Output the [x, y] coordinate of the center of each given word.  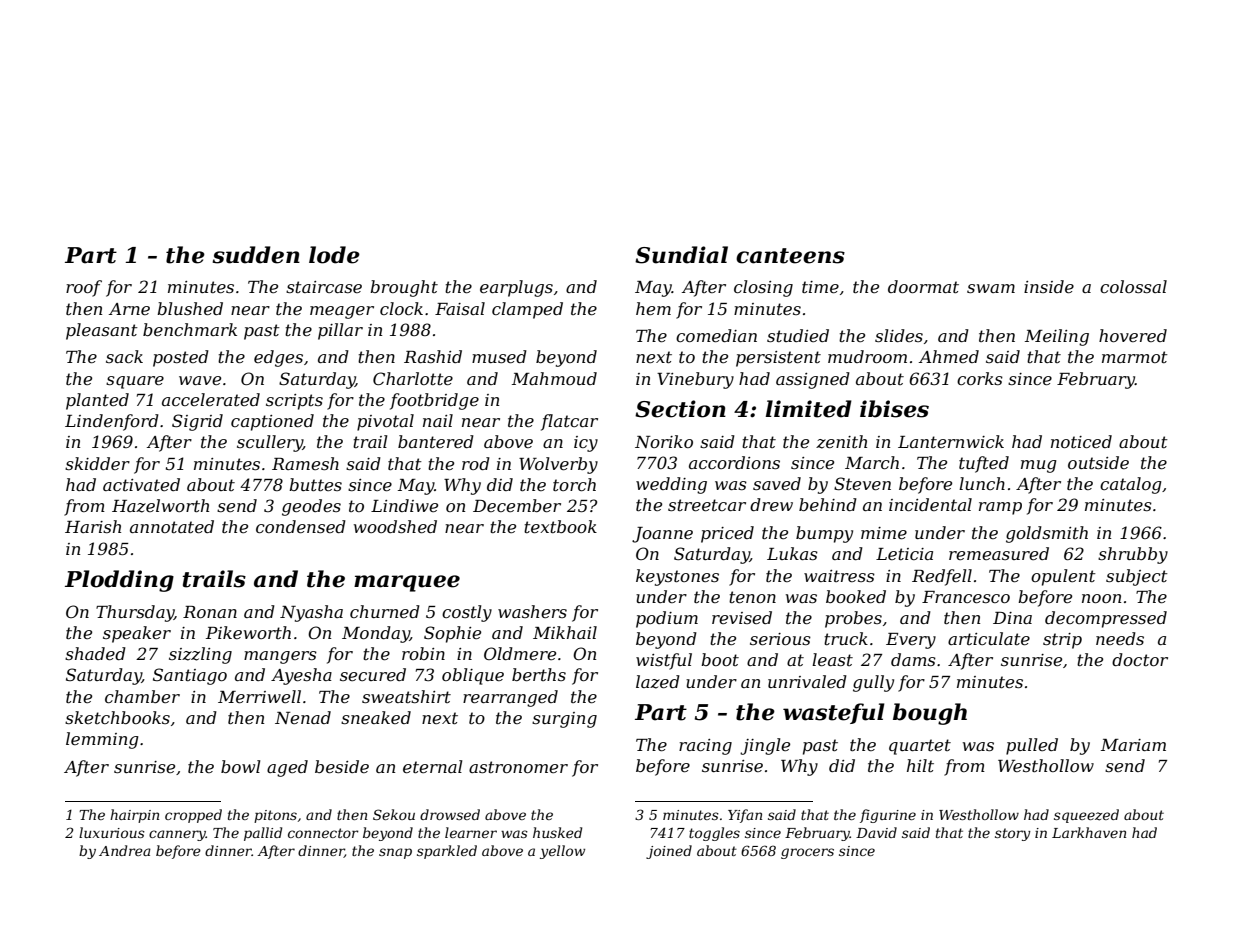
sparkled [447, 852]
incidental [930, 504]
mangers [280, 657]
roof [84, 288]
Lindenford [112, 422]
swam [991, 288]
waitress [839, 576]
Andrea [125, 850]
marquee [407, 583]
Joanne [662, 535]
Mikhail [565, 632]
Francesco [966, 597]
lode [334, 255]
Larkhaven [1089, 832]
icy [586, 444]
